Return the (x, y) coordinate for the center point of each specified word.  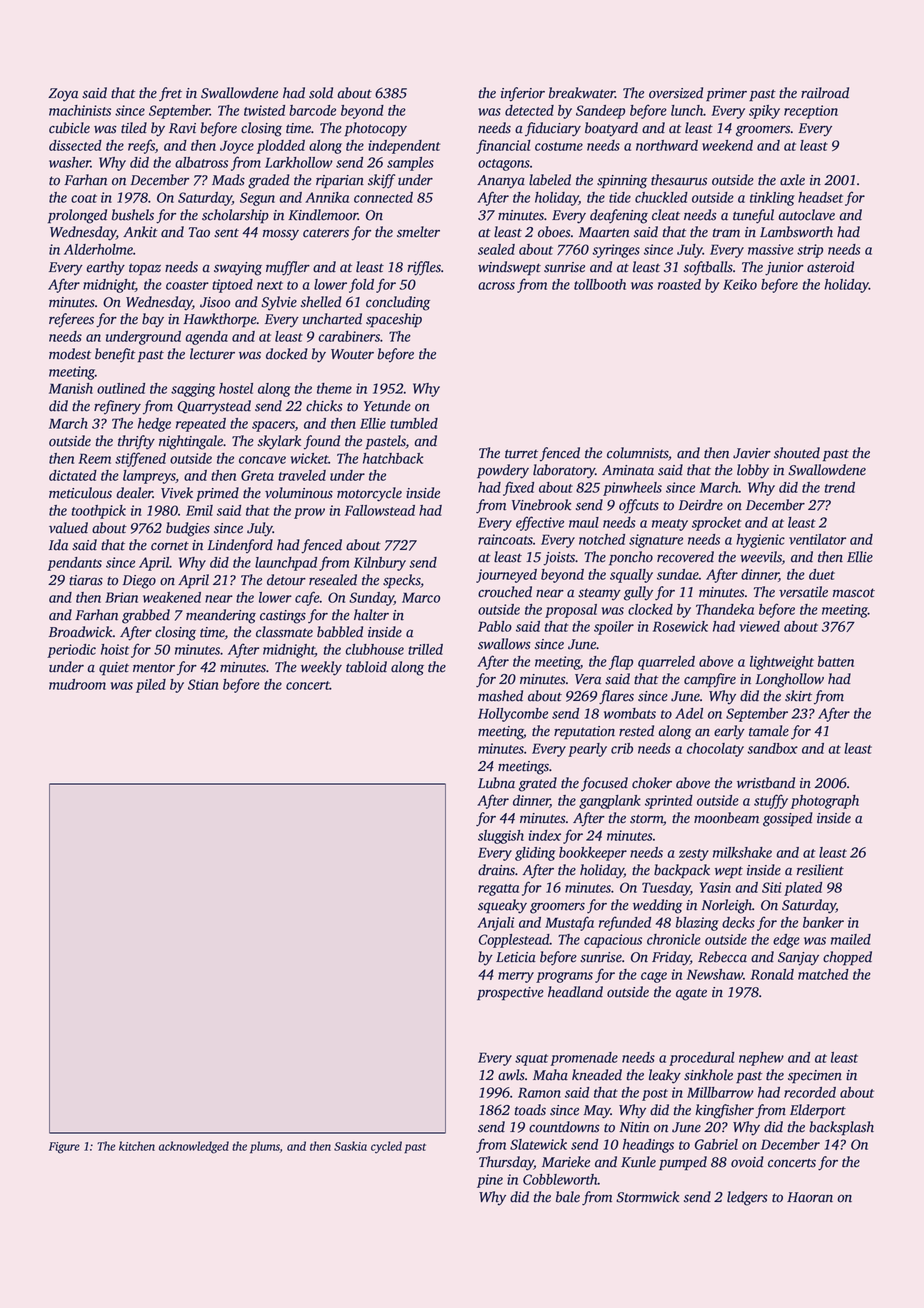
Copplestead (514, 941)
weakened (172, 597)
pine (490, 1181)
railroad (825, 93)
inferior (523, 94)
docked (287, 354)
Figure (64, 1148)
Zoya (63, 95)
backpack (682, 871)
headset (820, 197)
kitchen (137, 1146)
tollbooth (600, 284)
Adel (689, 713)
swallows (504, 644)
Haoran (810, 1197)
